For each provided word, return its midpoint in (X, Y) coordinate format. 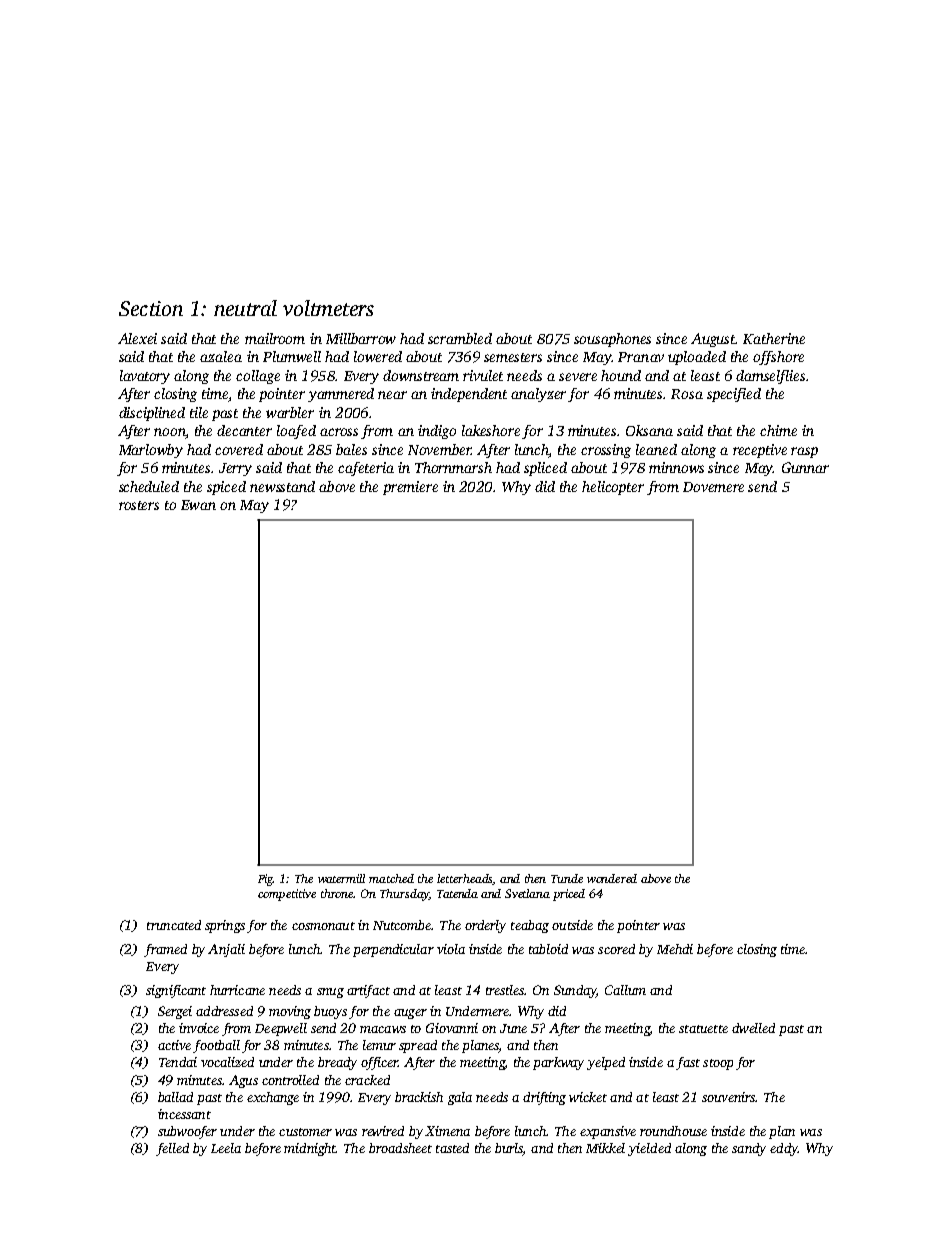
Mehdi (675, 949)
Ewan (198, 505)
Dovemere (713, 487)
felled (172, 1149)
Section (151, 308)
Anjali (226, 950)
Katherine (774, 338)
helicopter (613, 488)
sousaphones (612, 340)
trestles (505, 990)
